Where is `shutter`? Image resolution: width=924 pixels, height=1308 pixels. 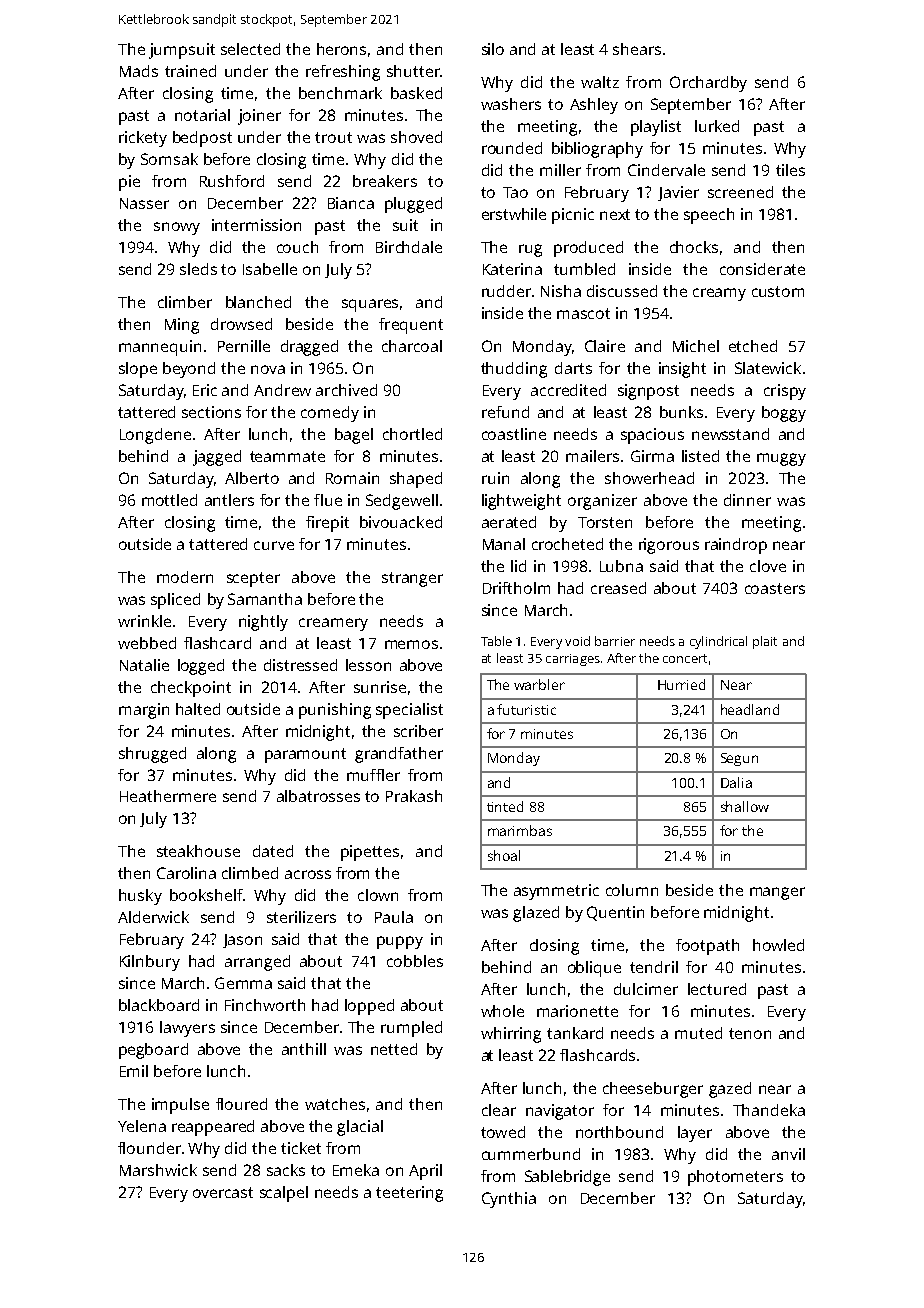 shutter is located at coordinates (413, 71).
